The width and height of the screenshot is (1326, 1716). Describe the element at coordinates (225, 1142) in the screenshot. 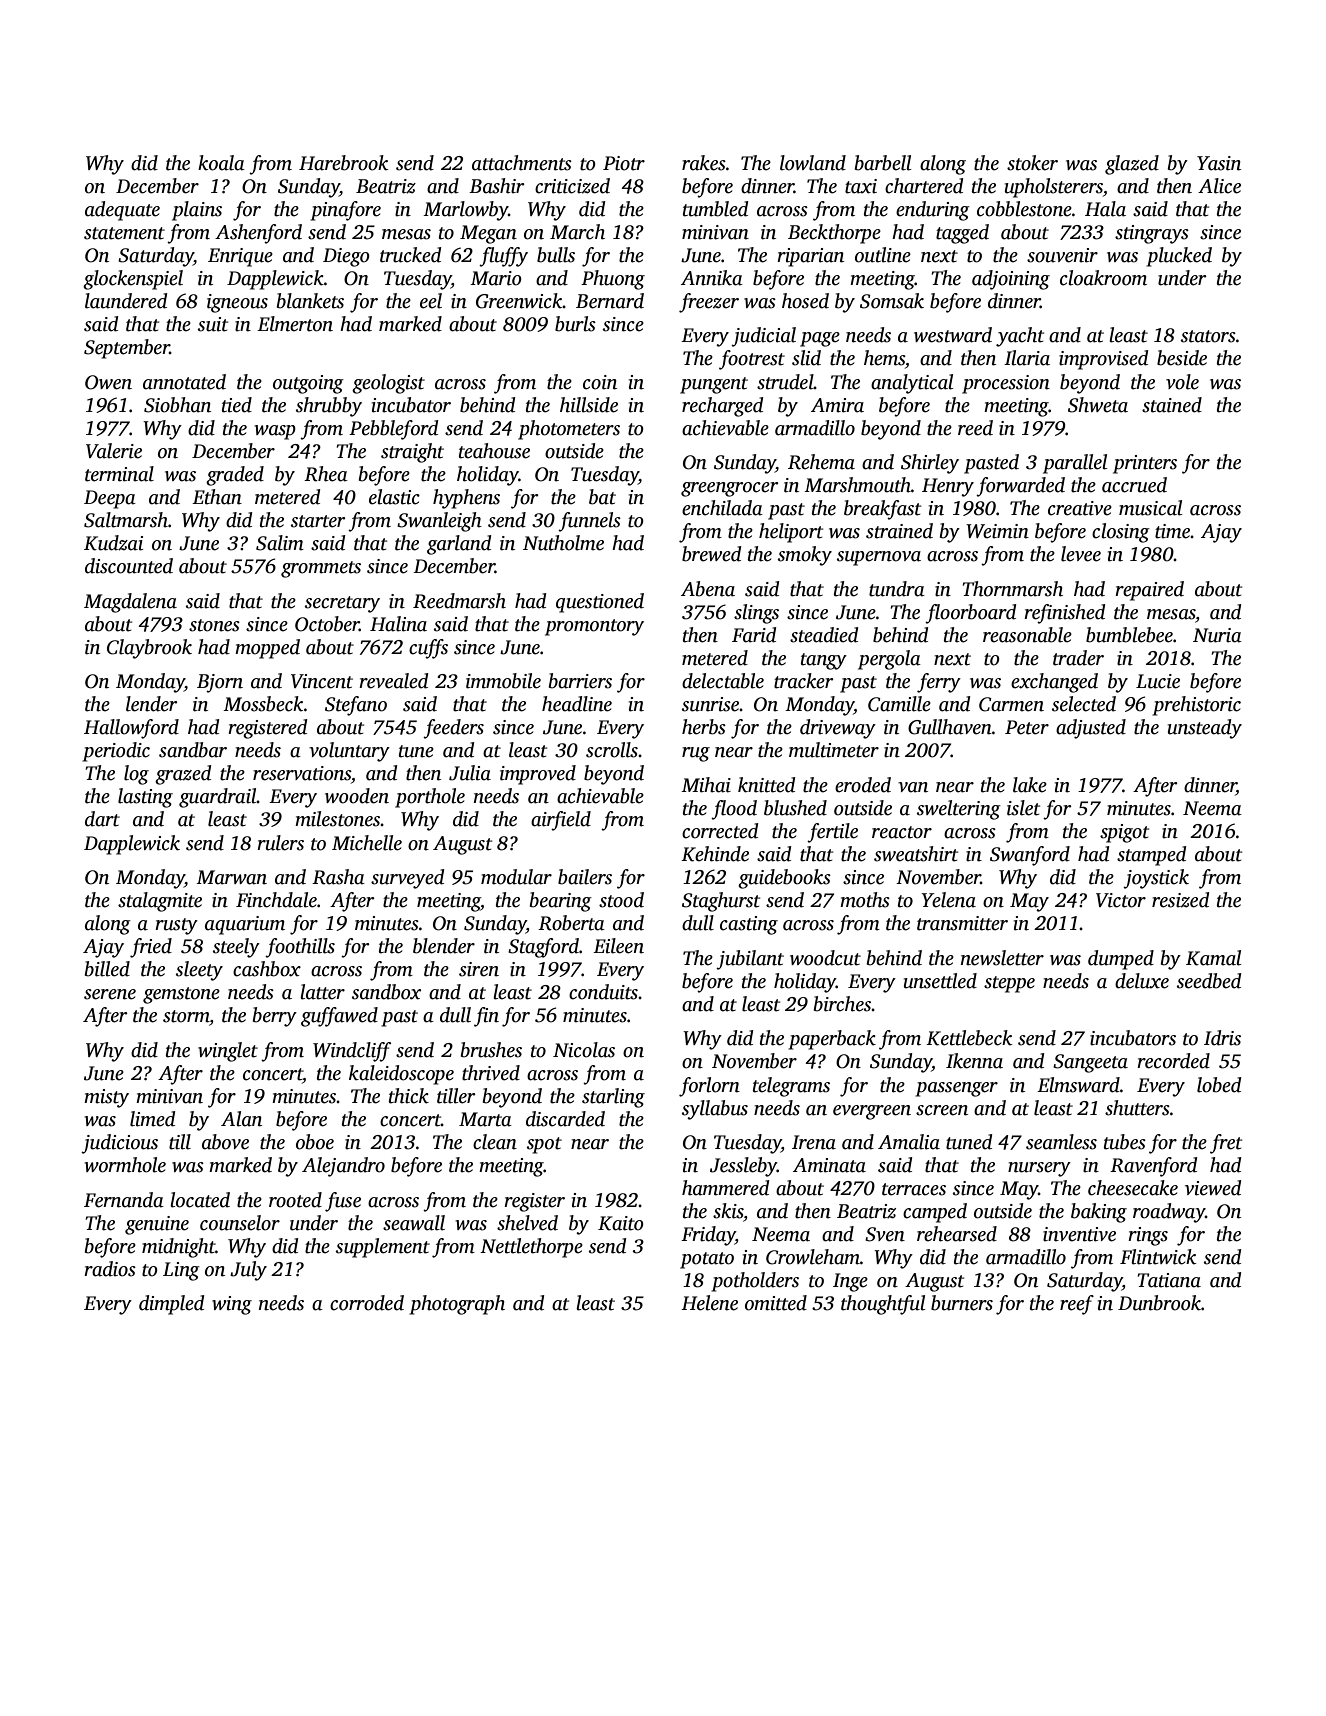

I see `above` at that location.
